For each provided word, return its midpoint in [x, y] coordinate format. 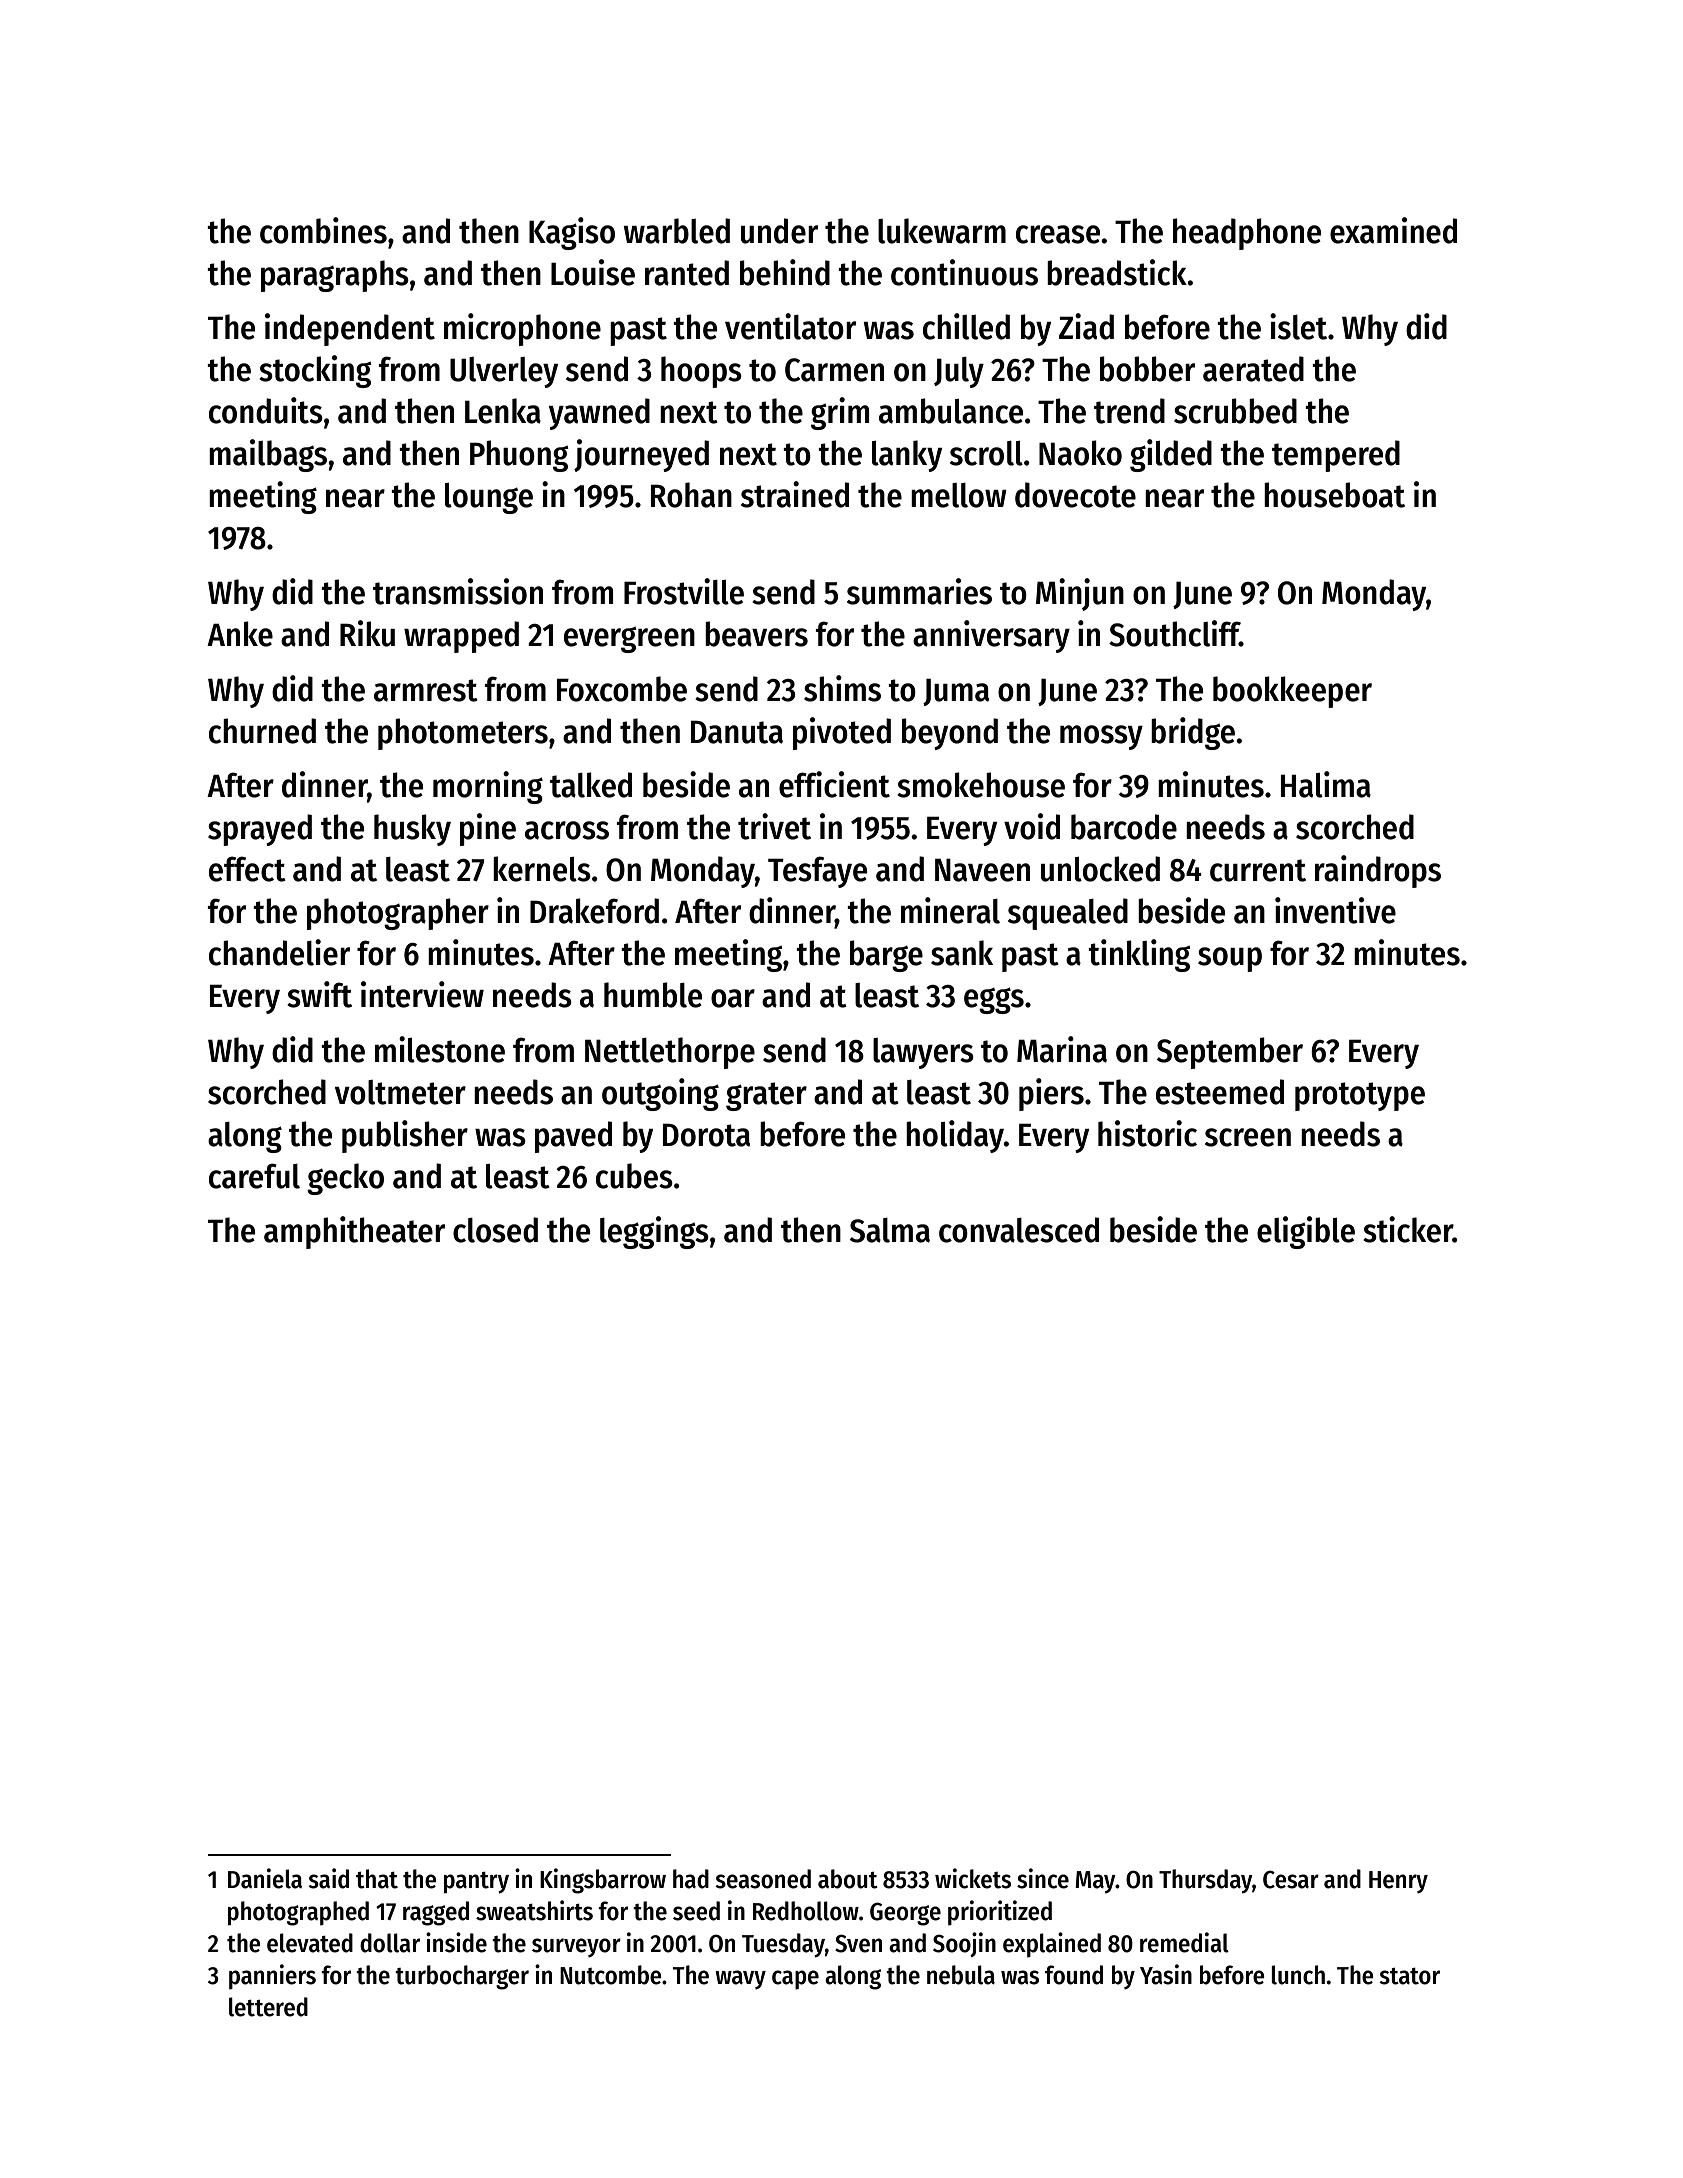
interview [422, 994]
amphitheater [354, 1232]
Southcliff [1174, 633]
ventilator [790, 326]
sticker [1408, 1229]
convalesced [1019, 1230]
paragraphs [335, 276]
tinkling [1139, 955]
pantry [476, 1883]
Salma [890, 1230]
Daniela [265, 1878]
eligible [1306, 1232]
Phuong [519, 456]
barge [886, 956]
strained [795, 494]
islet [1298, 326]
